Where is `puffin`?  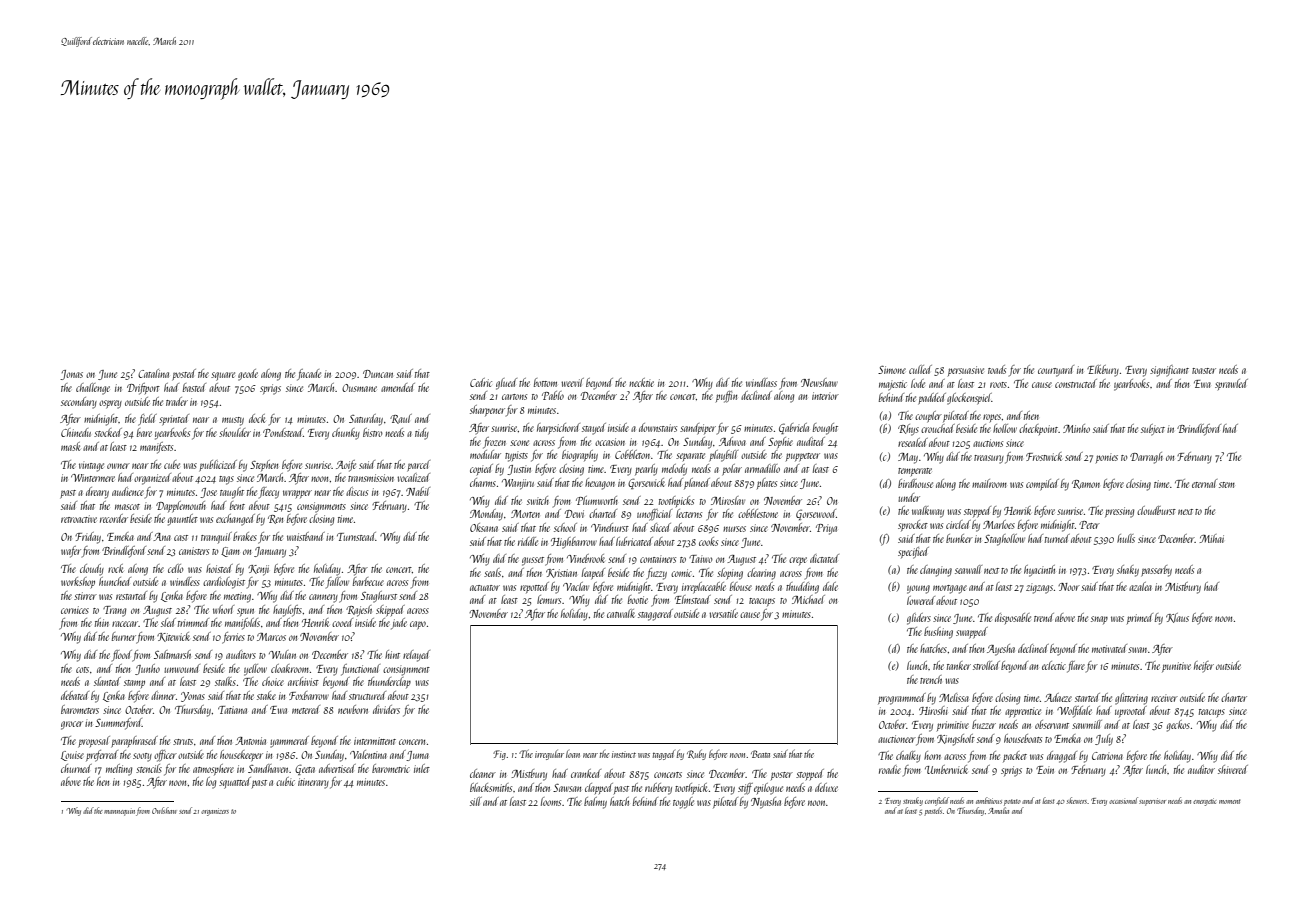 puffin is located at coordinates (726, 397).
